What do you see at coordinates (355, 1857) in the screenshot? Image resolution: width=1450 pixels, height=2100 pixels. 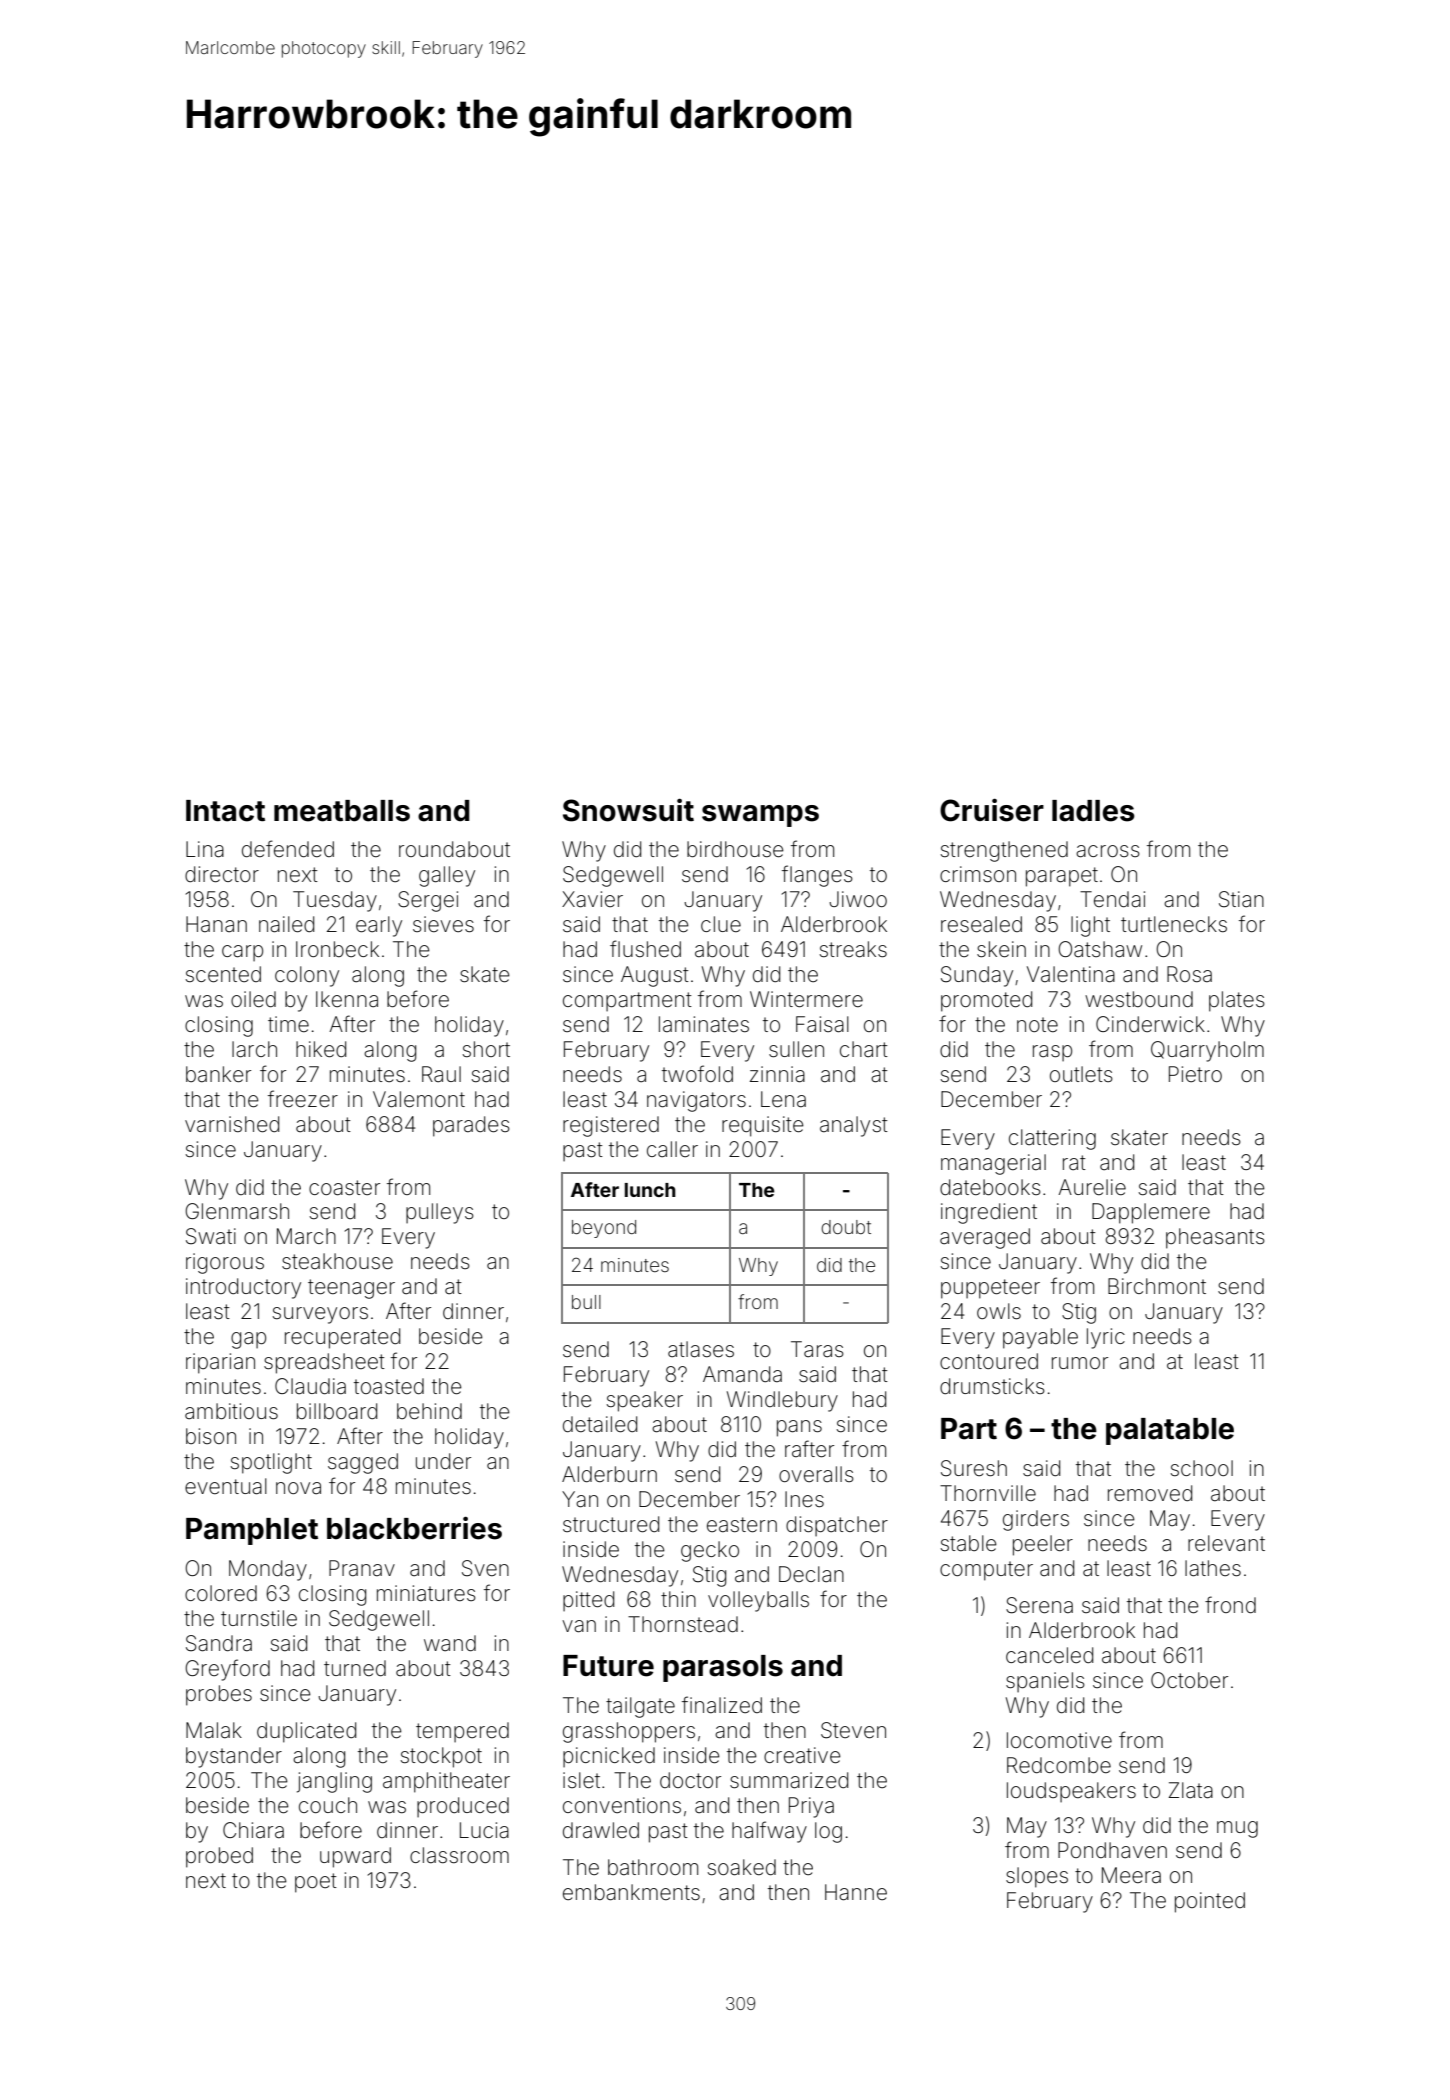 I see `upward` at bounding box center [355, 1857].
